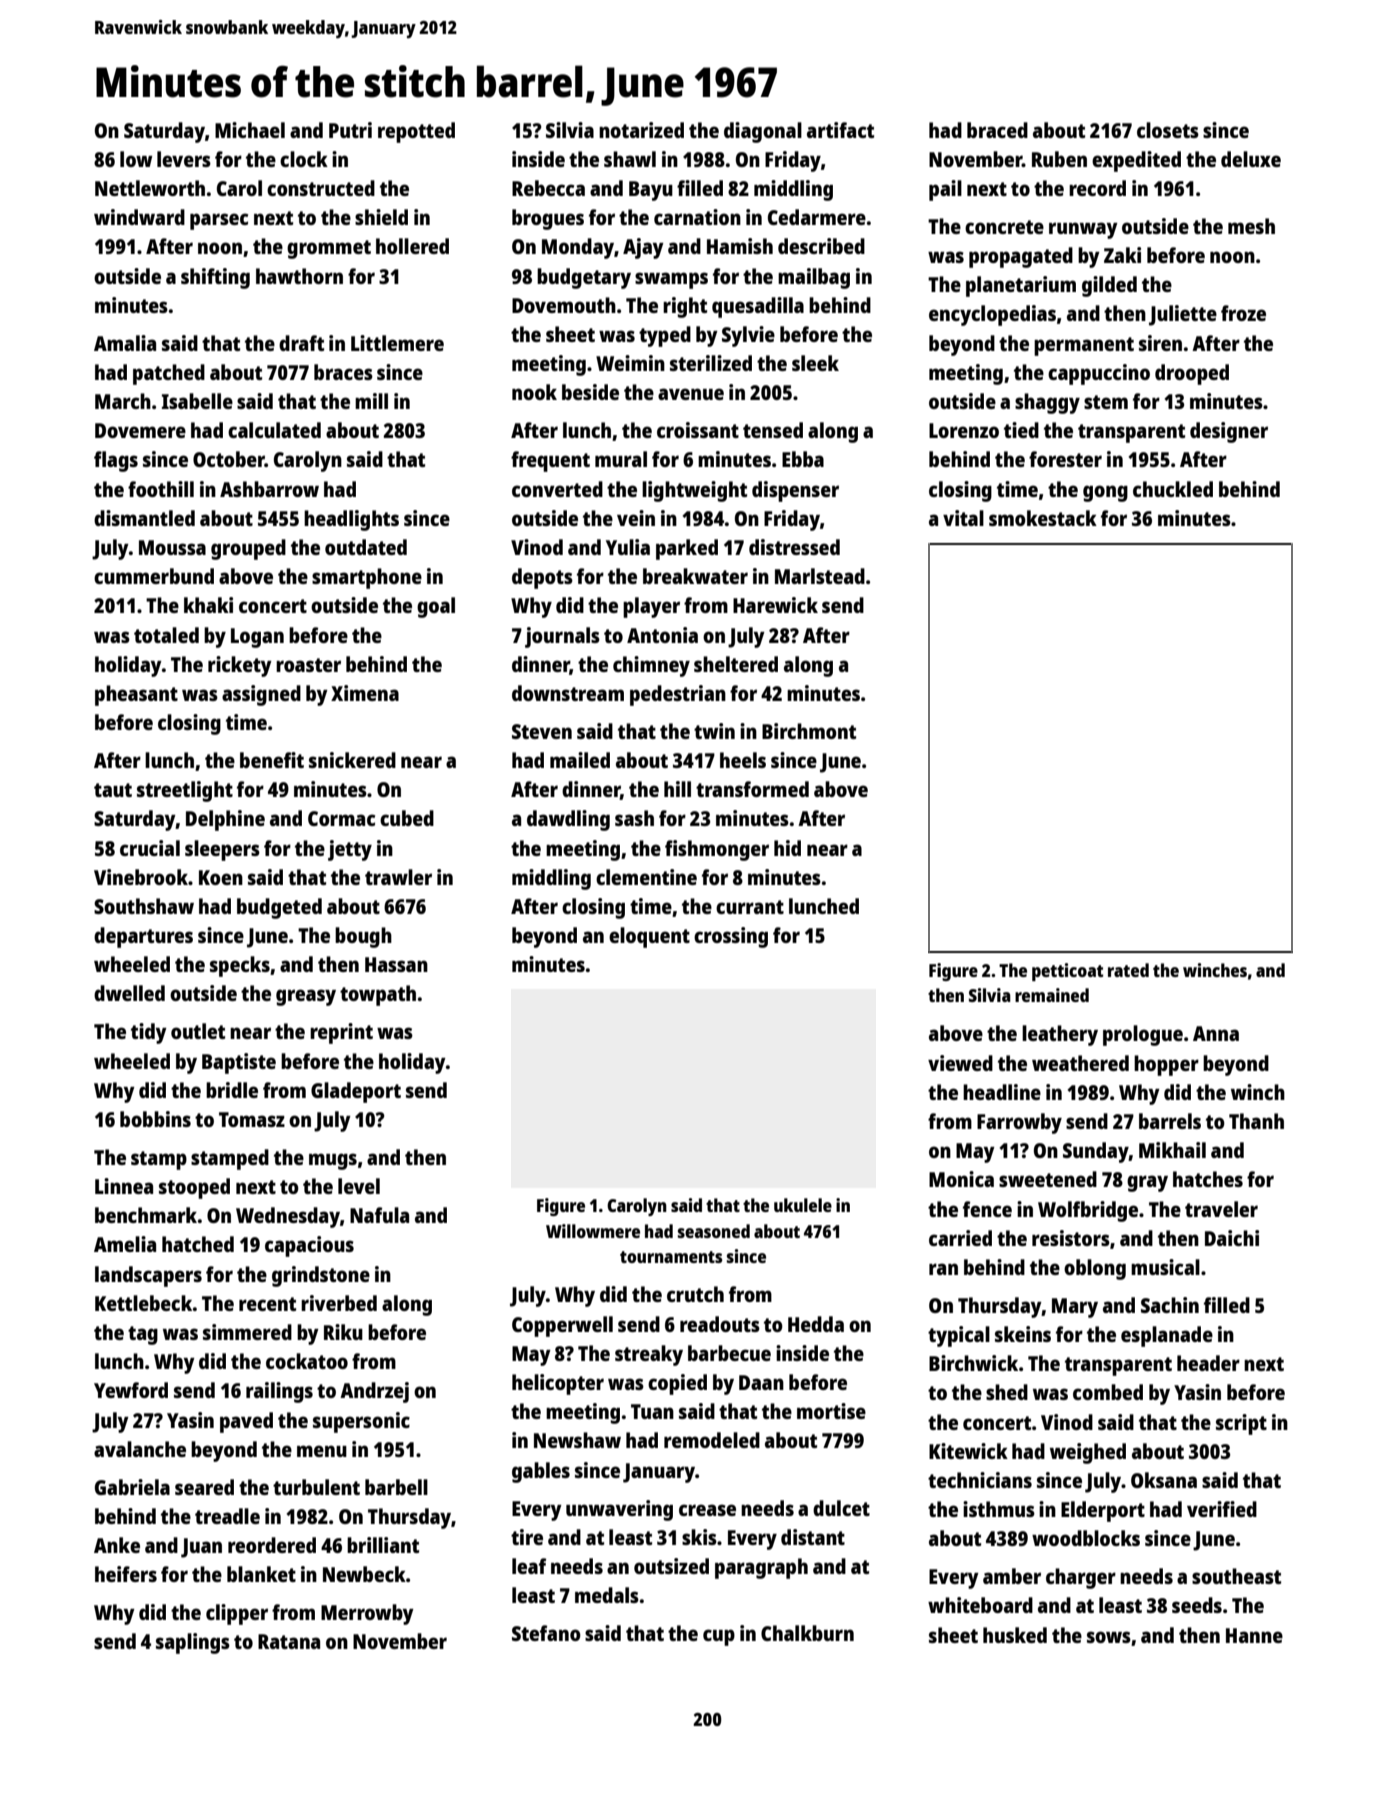 The width and height of the screenshot is (1387, 1796). I want to click on Weimin, so click(630, 363).
